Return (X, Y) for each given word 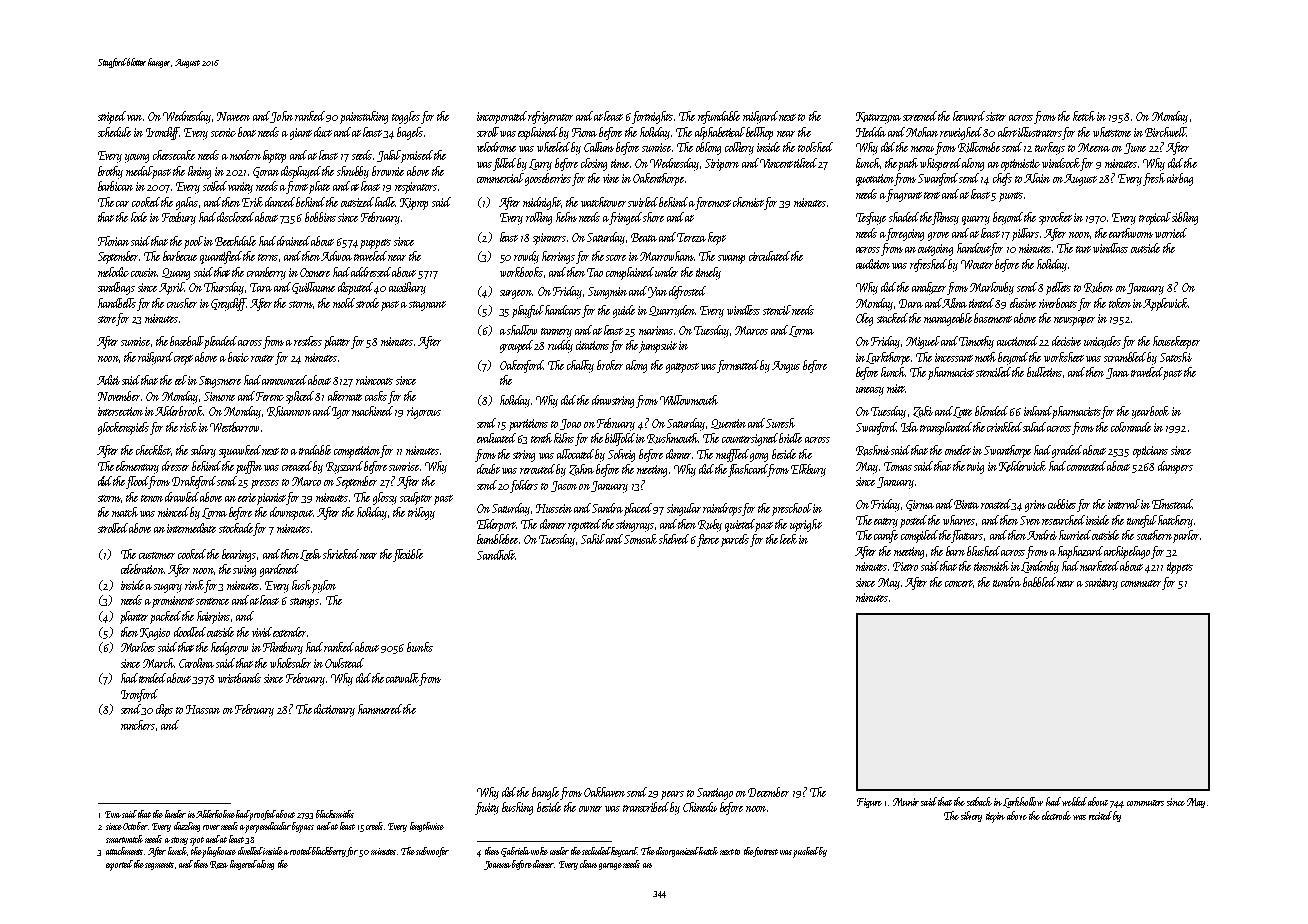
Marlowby (992, 288)
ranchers (138, 725)
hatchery (1175, 521)
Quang (176, 274)
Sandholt (496, 555)
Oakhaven (604, 792)
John (281, 117)
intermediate (191, 528)
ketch (1084, 116)
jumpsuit (658, 347)
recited (1100, 815)
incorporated (503, 117)
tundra (1007, 582)
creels (374, 826)
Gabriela (515, 852)
